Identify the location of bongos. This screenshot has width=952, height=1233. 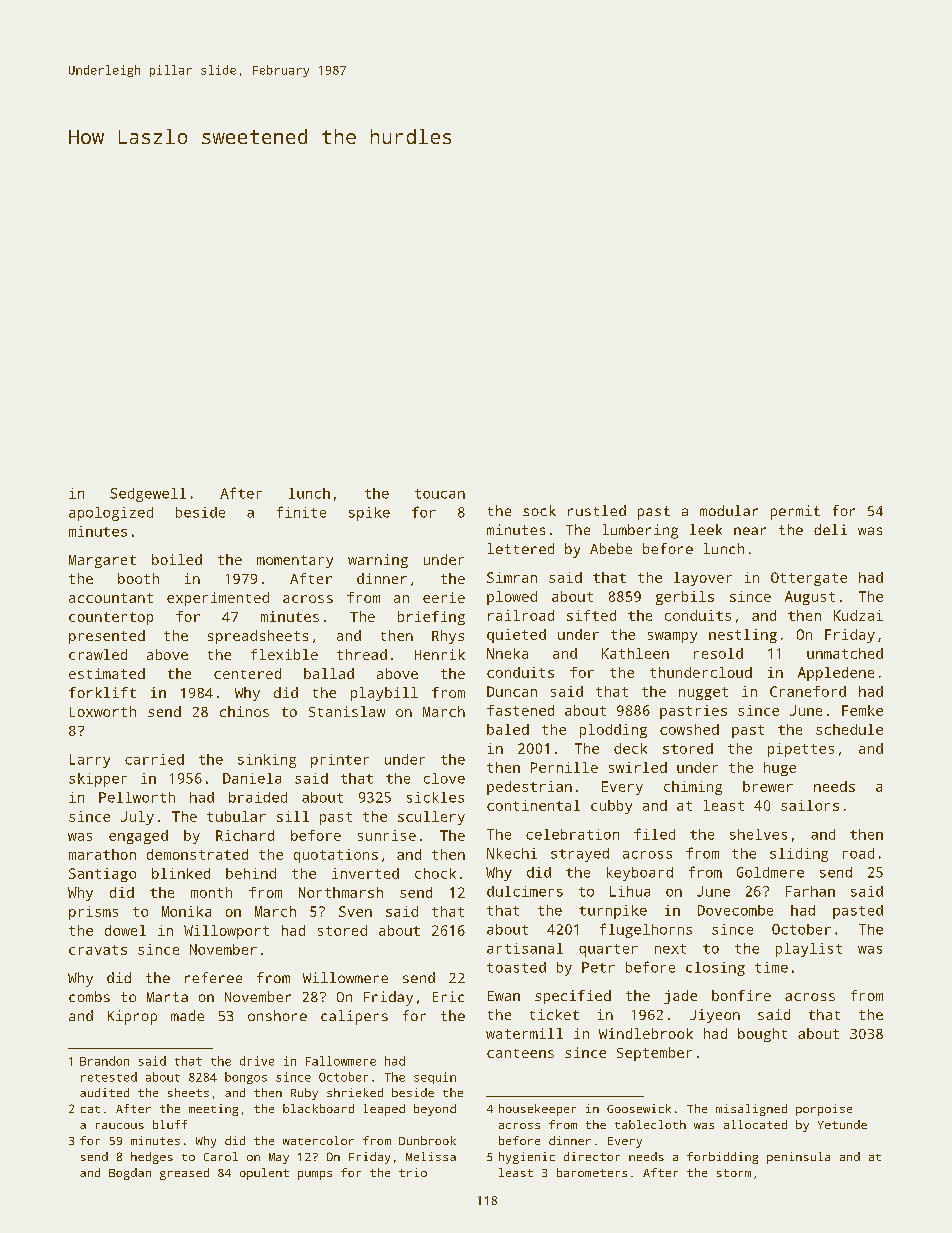
(246, 1078).
